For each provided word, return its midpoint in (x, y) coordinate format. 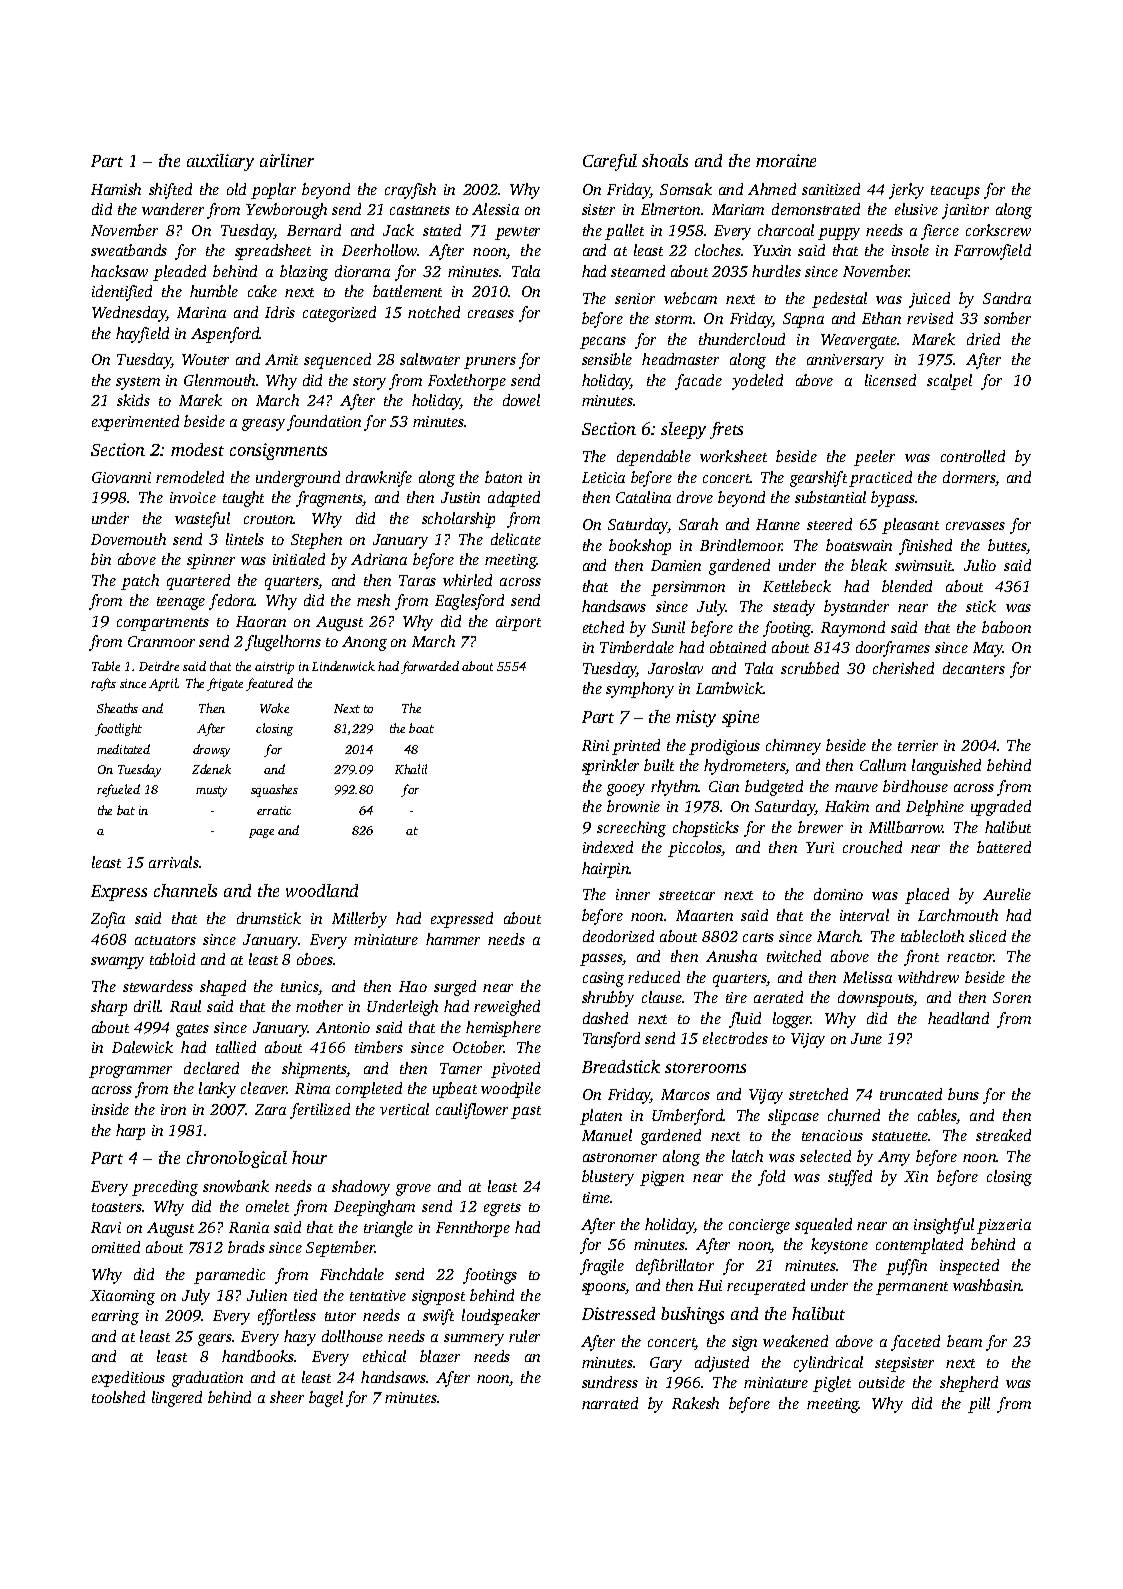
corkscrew (998, 230)
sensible (607, 359)
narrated (610, 1403)
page (261, 833)
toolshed (118, 1397)
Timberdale (637, 647)
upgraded (1001, 808)
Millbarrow (906, 827)
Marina (201, 312)
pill (979, 1405)
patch (140, 582)
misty (696, 718)
